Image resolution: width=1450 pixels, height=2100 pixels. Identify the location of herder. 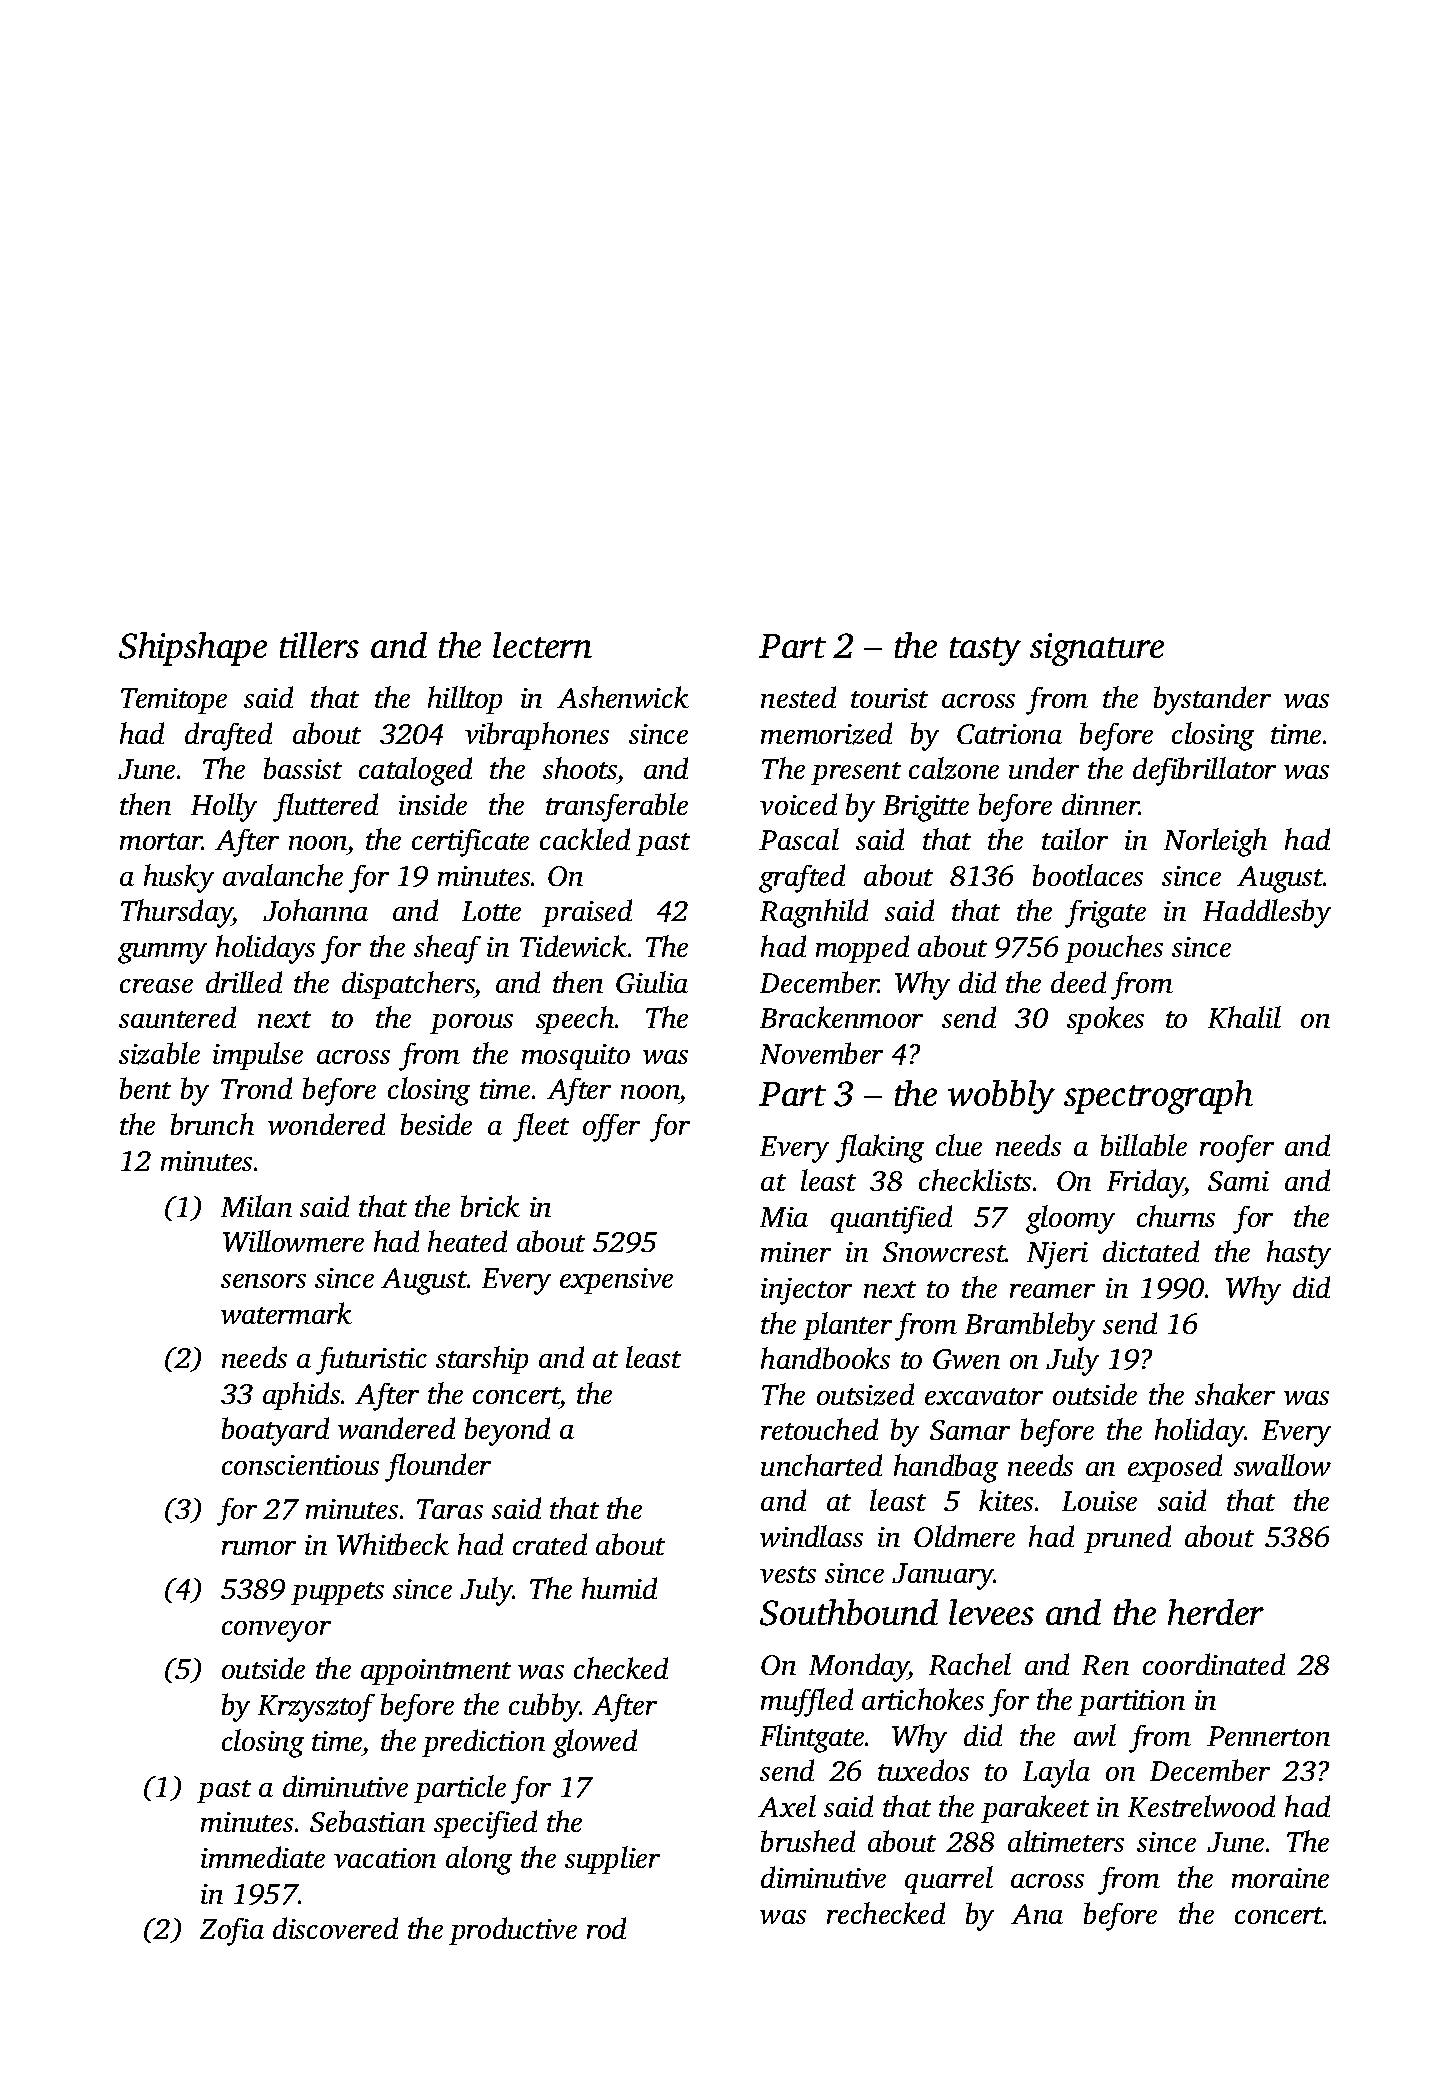
(1216, 1612).
